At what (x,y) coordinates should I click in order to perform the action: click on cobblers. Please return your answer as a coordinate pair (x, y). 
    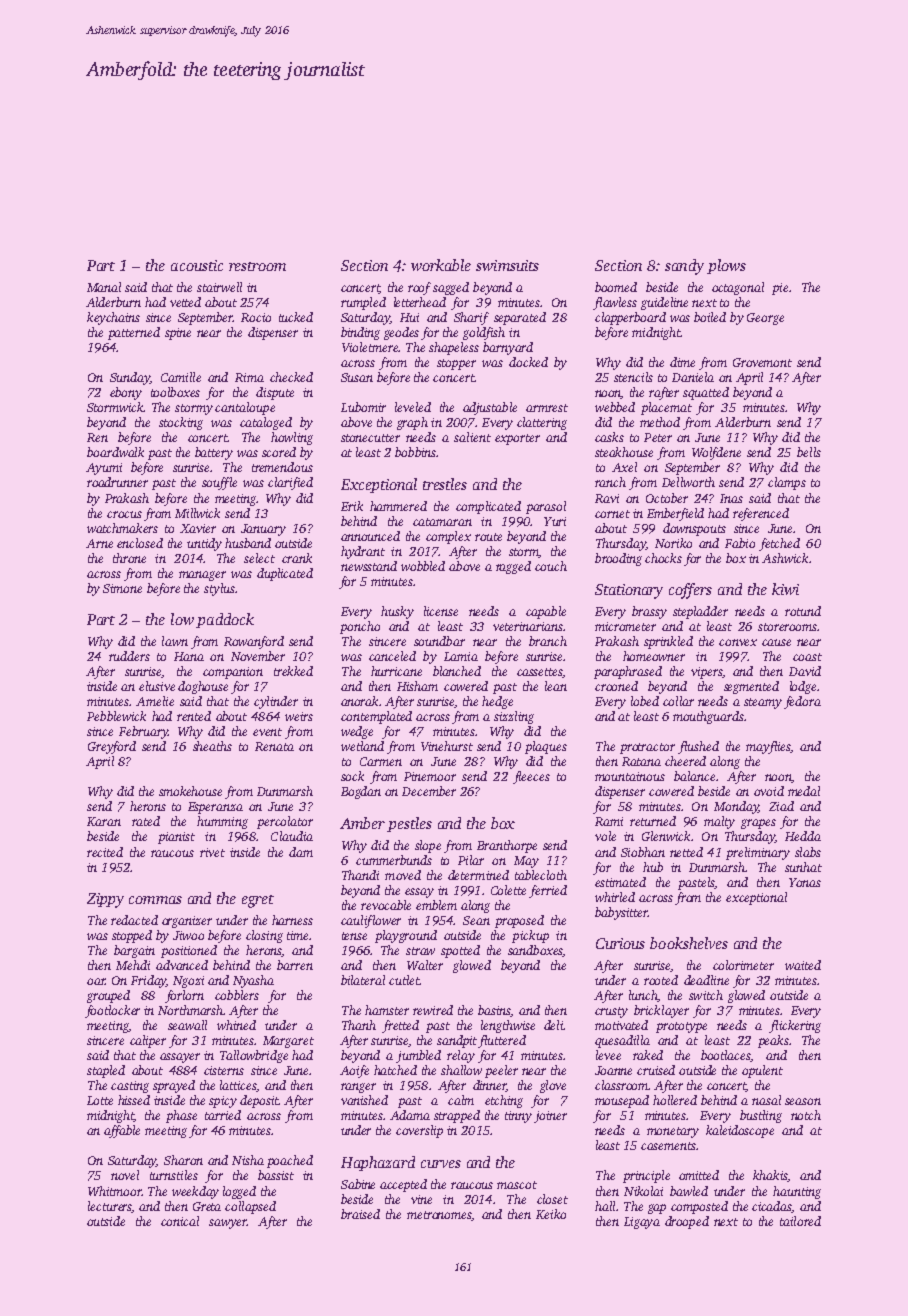
    Looking at the image, I should click on (237, 995).
